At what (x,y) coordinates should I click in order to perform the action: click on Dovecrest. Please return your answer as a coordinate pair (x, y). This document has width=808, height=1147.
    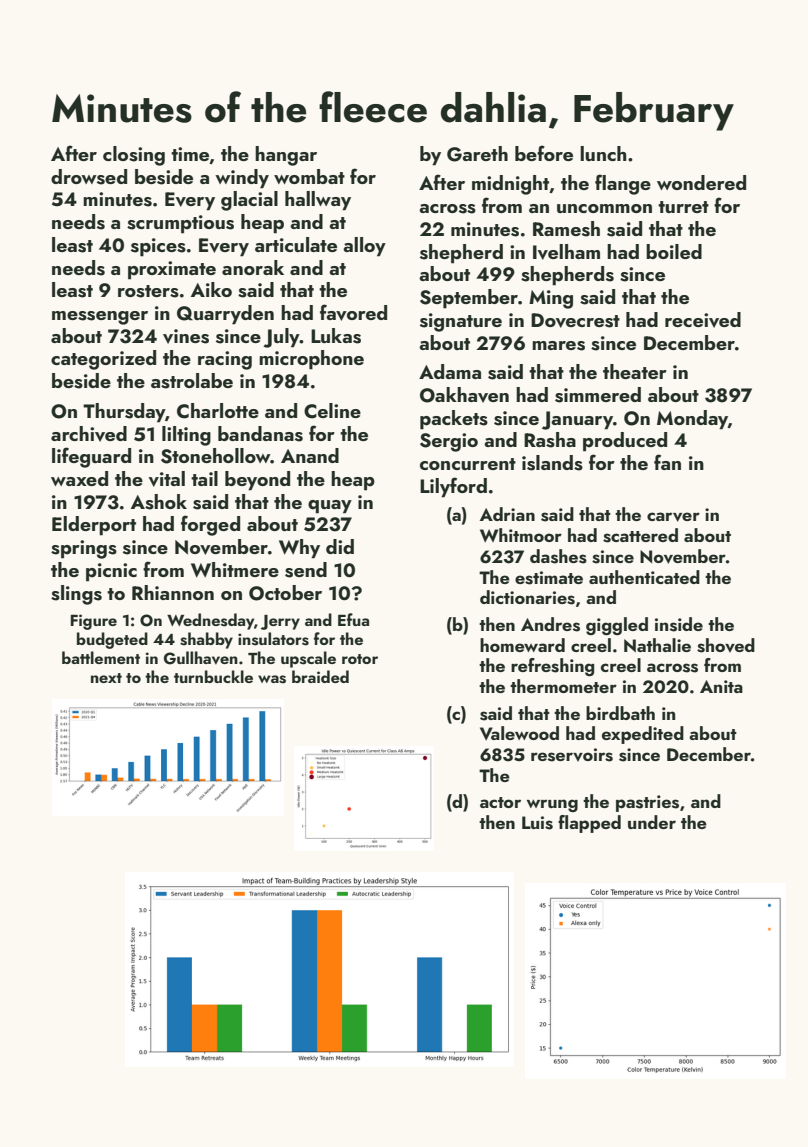
    Looking at the image, I should click on (575, 320).
